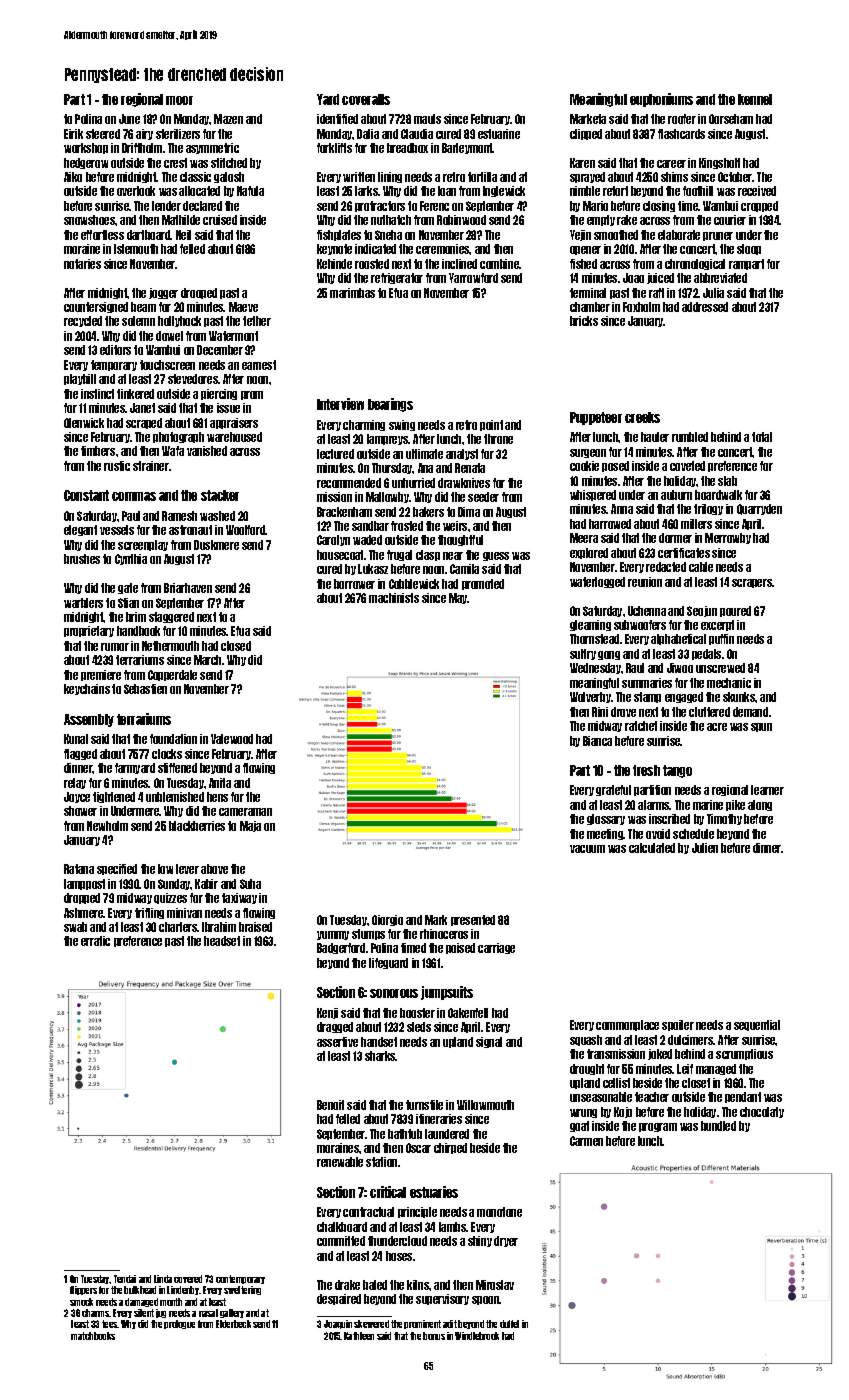 Image resolution: width=849 pixels, height=1400 pixels. What do you see at coordinates (388, 439) in the page?
I see `lampreys` at bounding box center [388, 439].
